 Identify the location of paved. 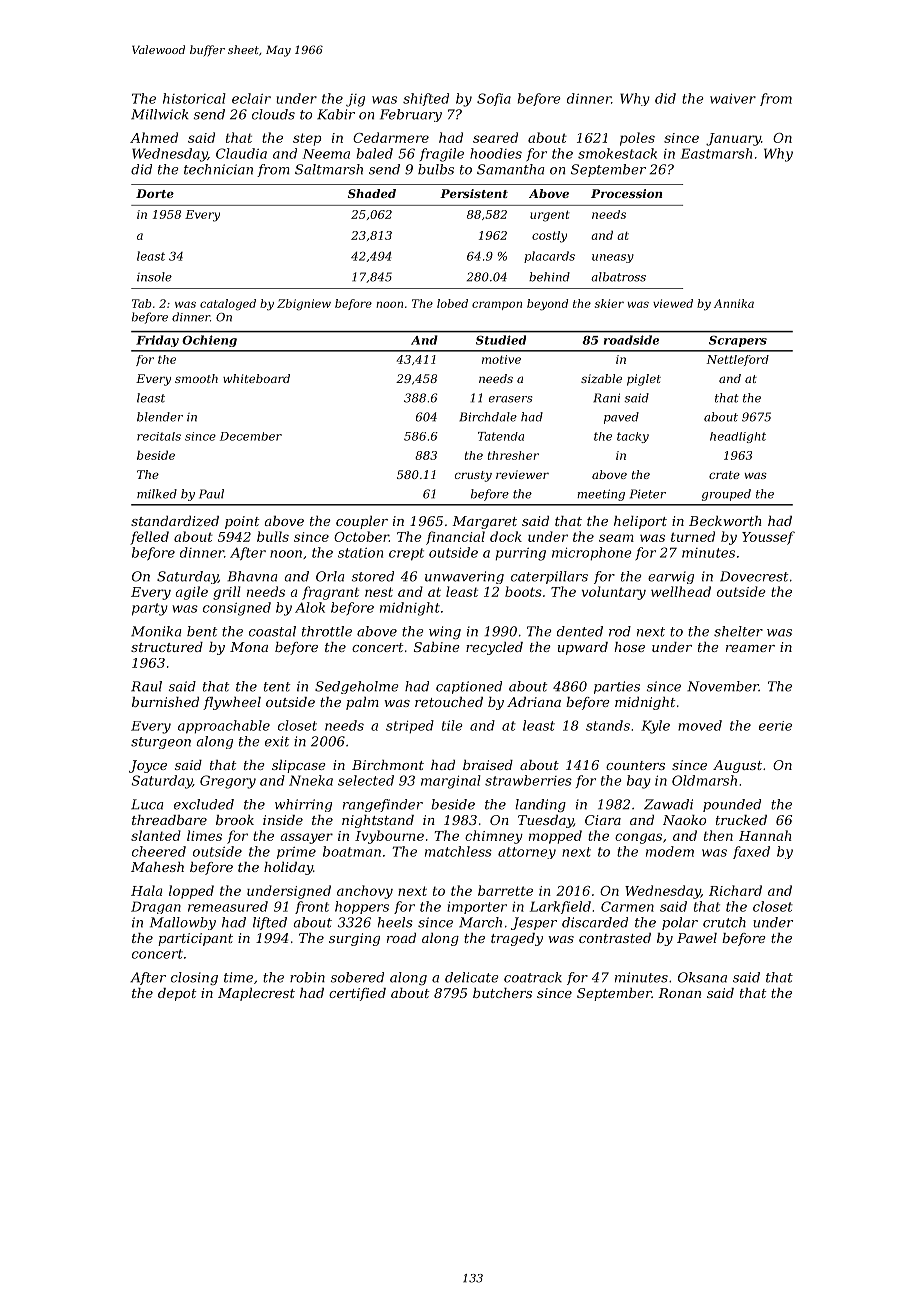
(621, 418).
